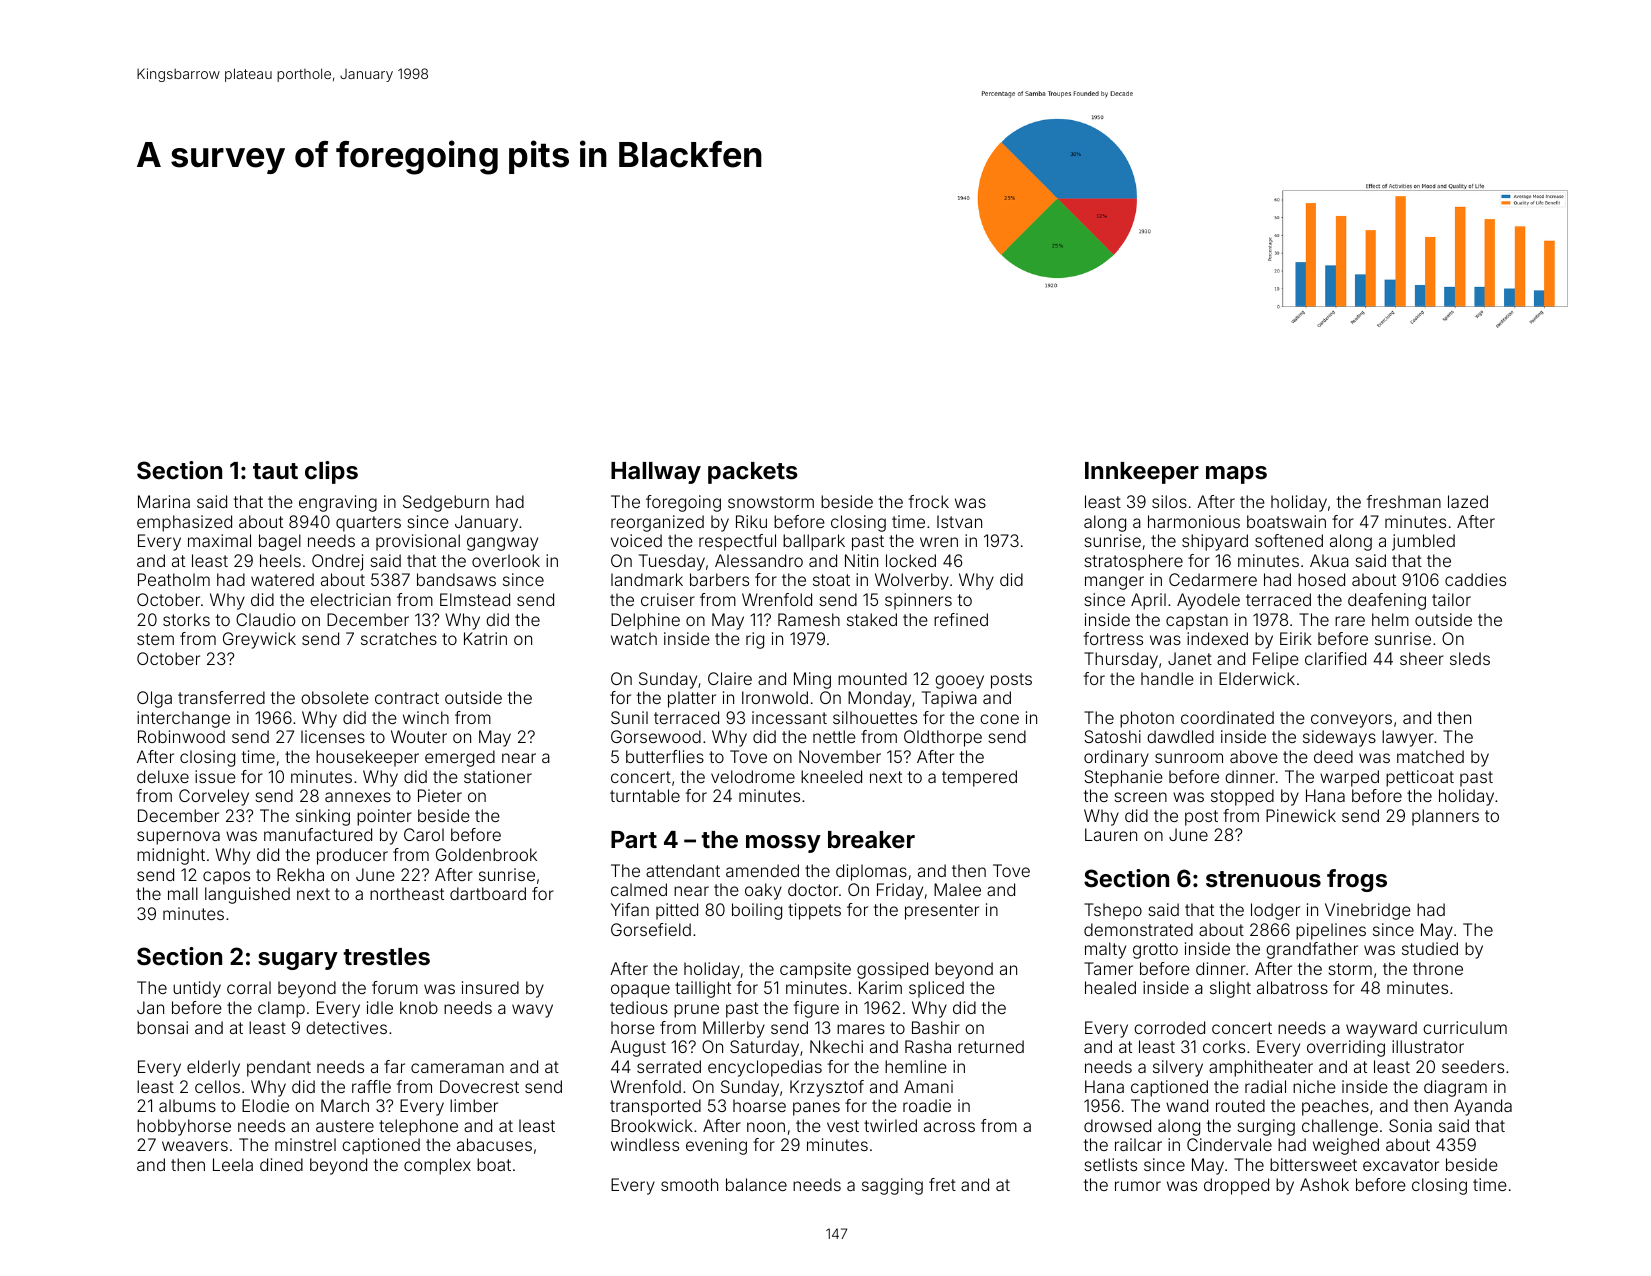 Image resolution: width=1651 pixels, height=1276 pixels. Describe the element at coordinates (183, 893) in the document. I see `mall` at that location.
